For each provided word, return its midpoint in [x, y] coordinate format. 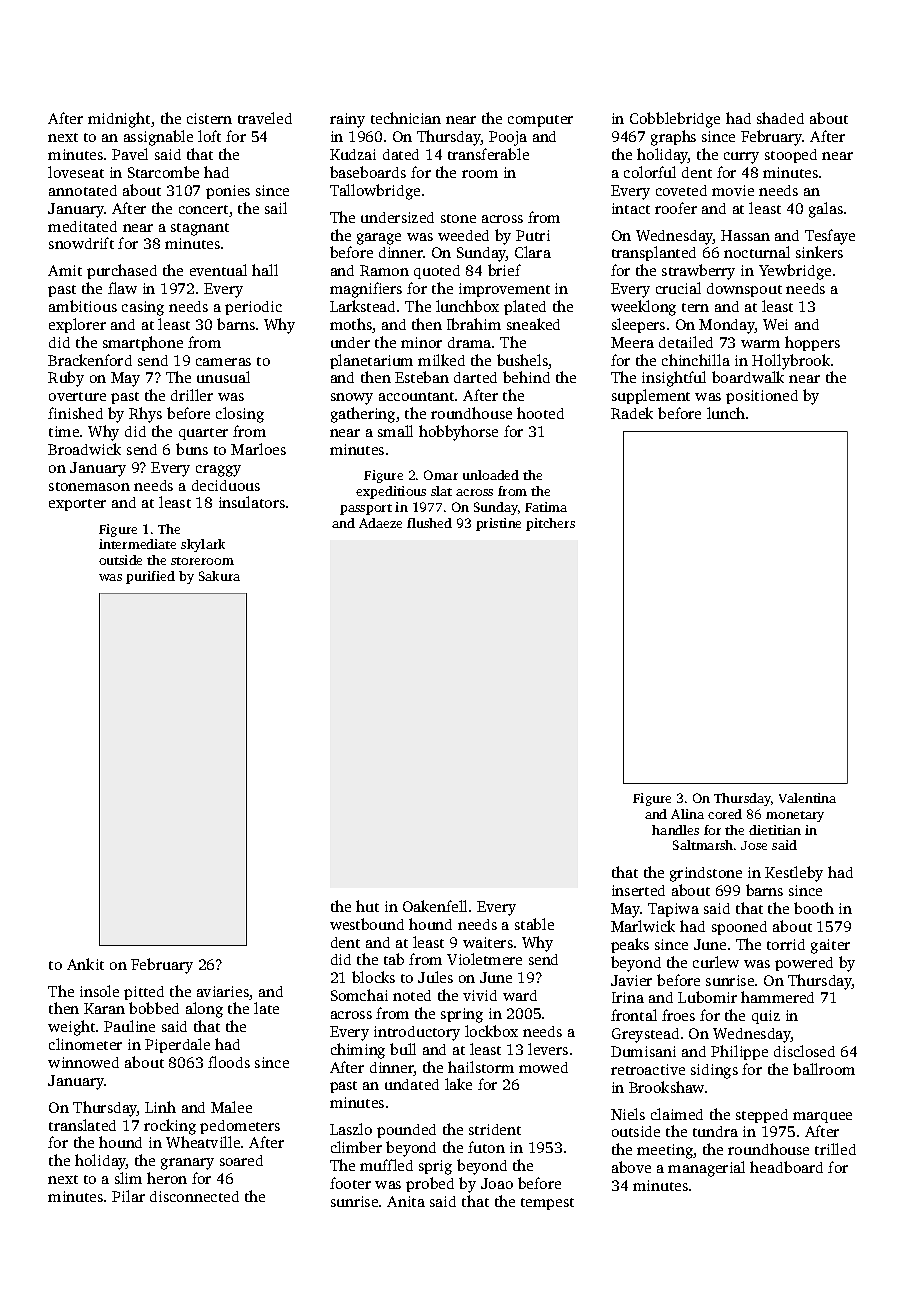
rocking [170, 1127]
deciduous [226, 485]
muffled [386, 1165]
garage [379, 239]
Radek [632, 413]
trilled [835, 1149]
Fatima [546, 507]
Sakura [219, 576]
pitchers [550, 524]
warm [760, 344]
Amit [65, 270]
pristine [498, 524]
